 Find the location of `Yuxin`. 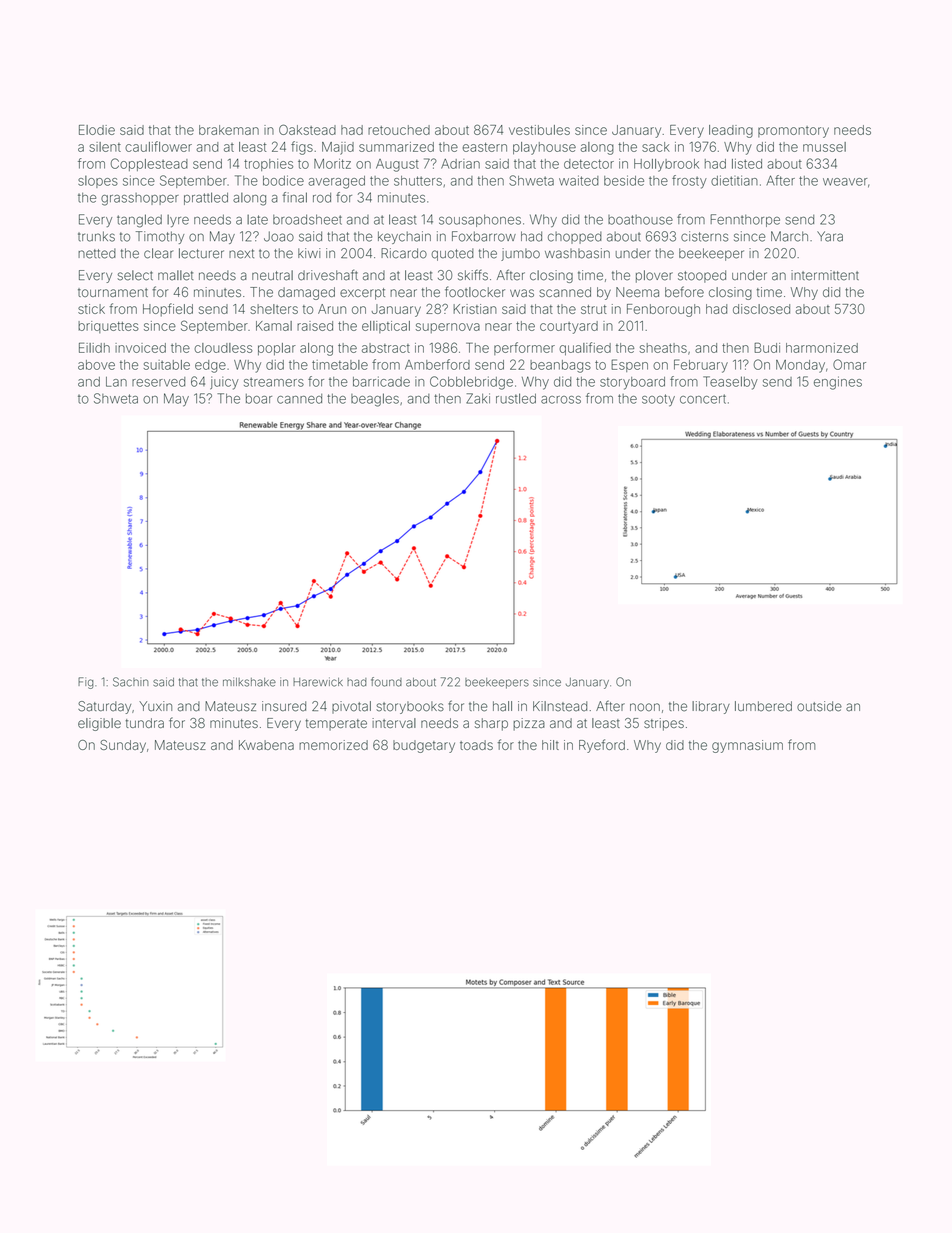

Yuxin is located at coordinates (155, 706).
